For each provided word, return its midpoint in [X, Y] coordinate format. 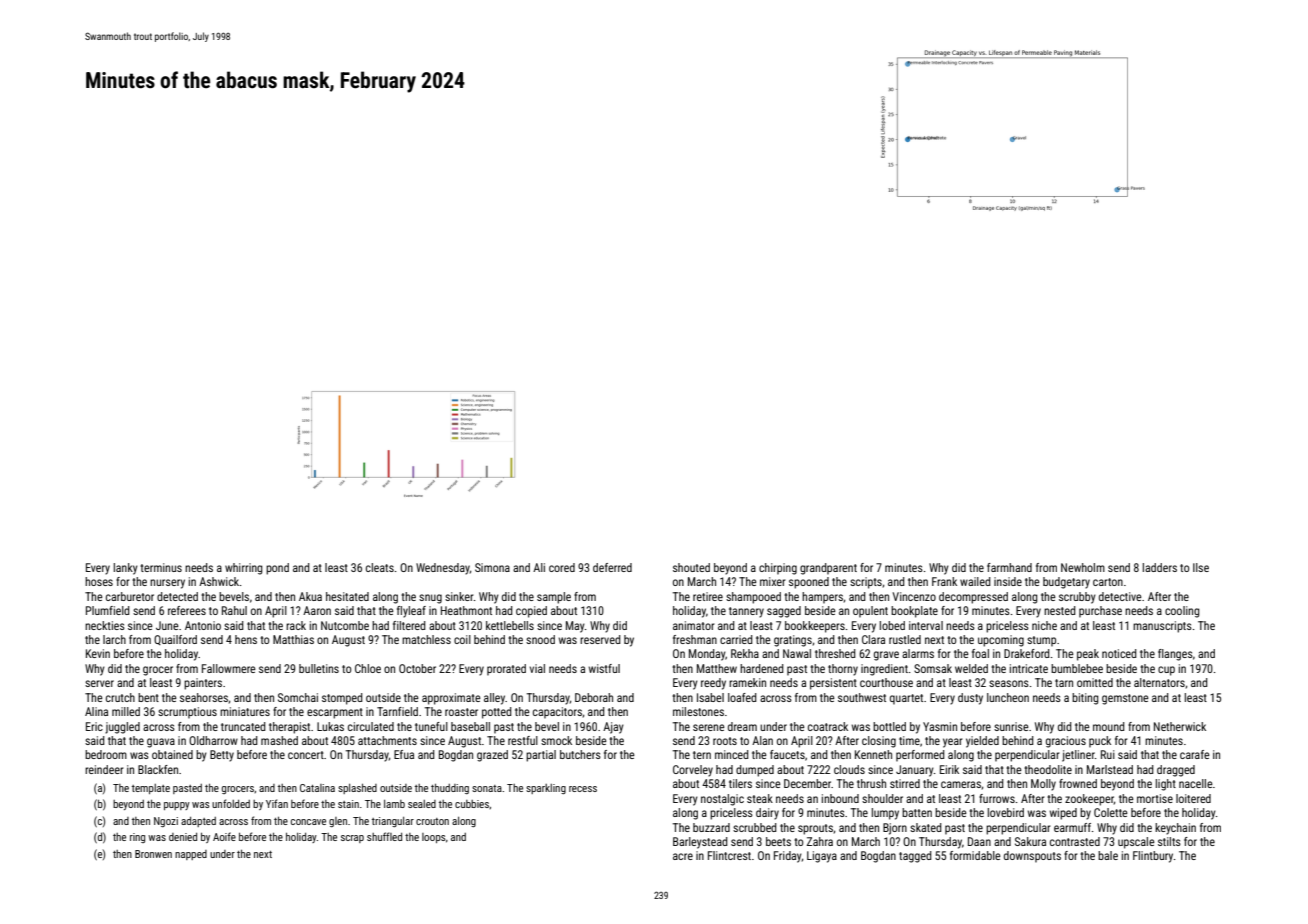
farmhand [1009, 567]
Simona [492, 567]
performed [920, 756]
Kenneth [873, 754]
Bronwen [153, 854]
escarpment [335, 713]
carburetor [130, 596]
